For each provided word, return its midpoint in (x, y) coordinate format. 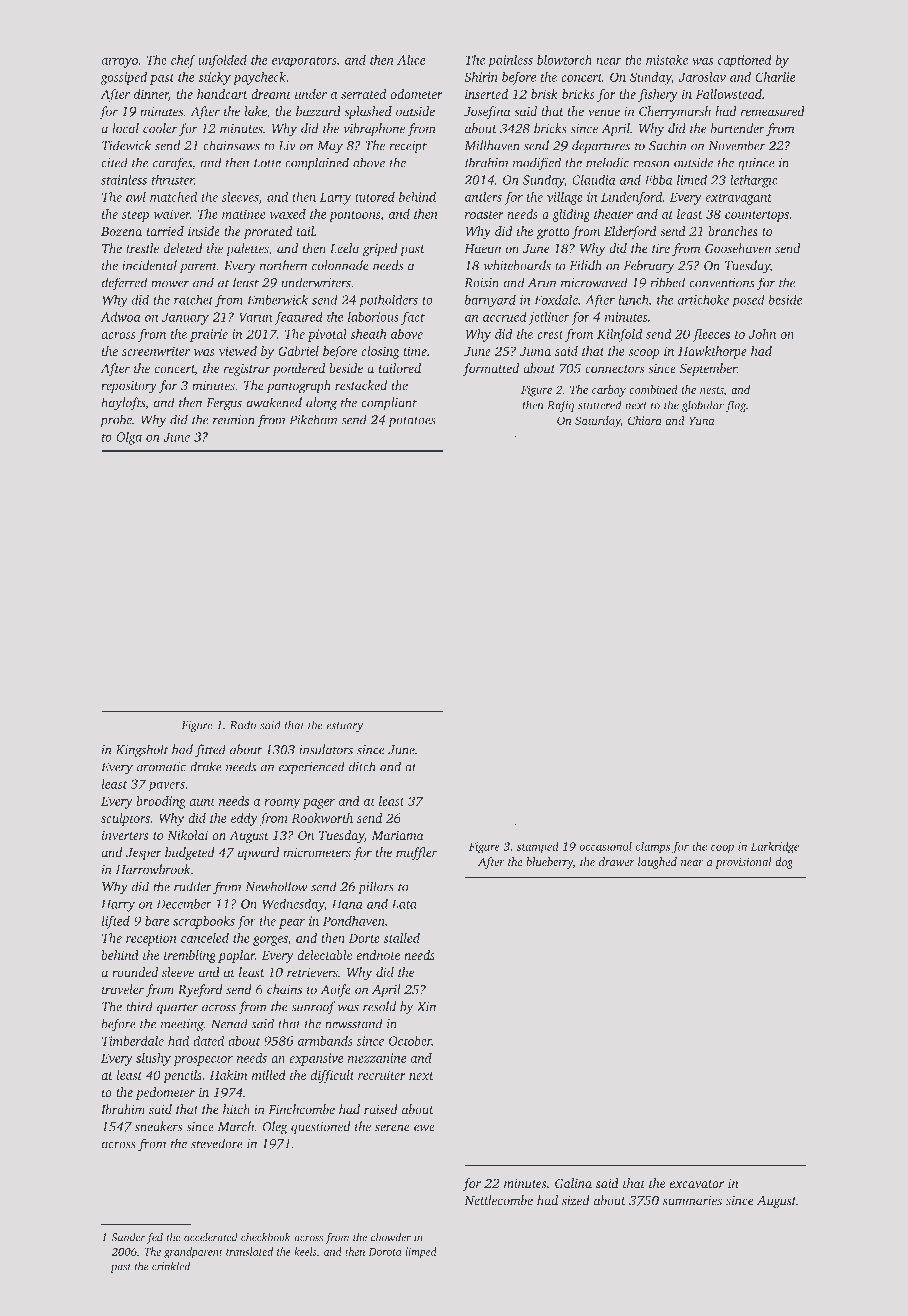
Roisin (481, 283)
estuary (345, 727)
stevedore (217, 1143)
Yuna (702, 421)
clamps (653, 847)
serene (392, 1128)
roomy (282, 804)
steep (135, 216)
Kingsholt (142, 751)
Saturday (598, 422)
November (737, 145)
